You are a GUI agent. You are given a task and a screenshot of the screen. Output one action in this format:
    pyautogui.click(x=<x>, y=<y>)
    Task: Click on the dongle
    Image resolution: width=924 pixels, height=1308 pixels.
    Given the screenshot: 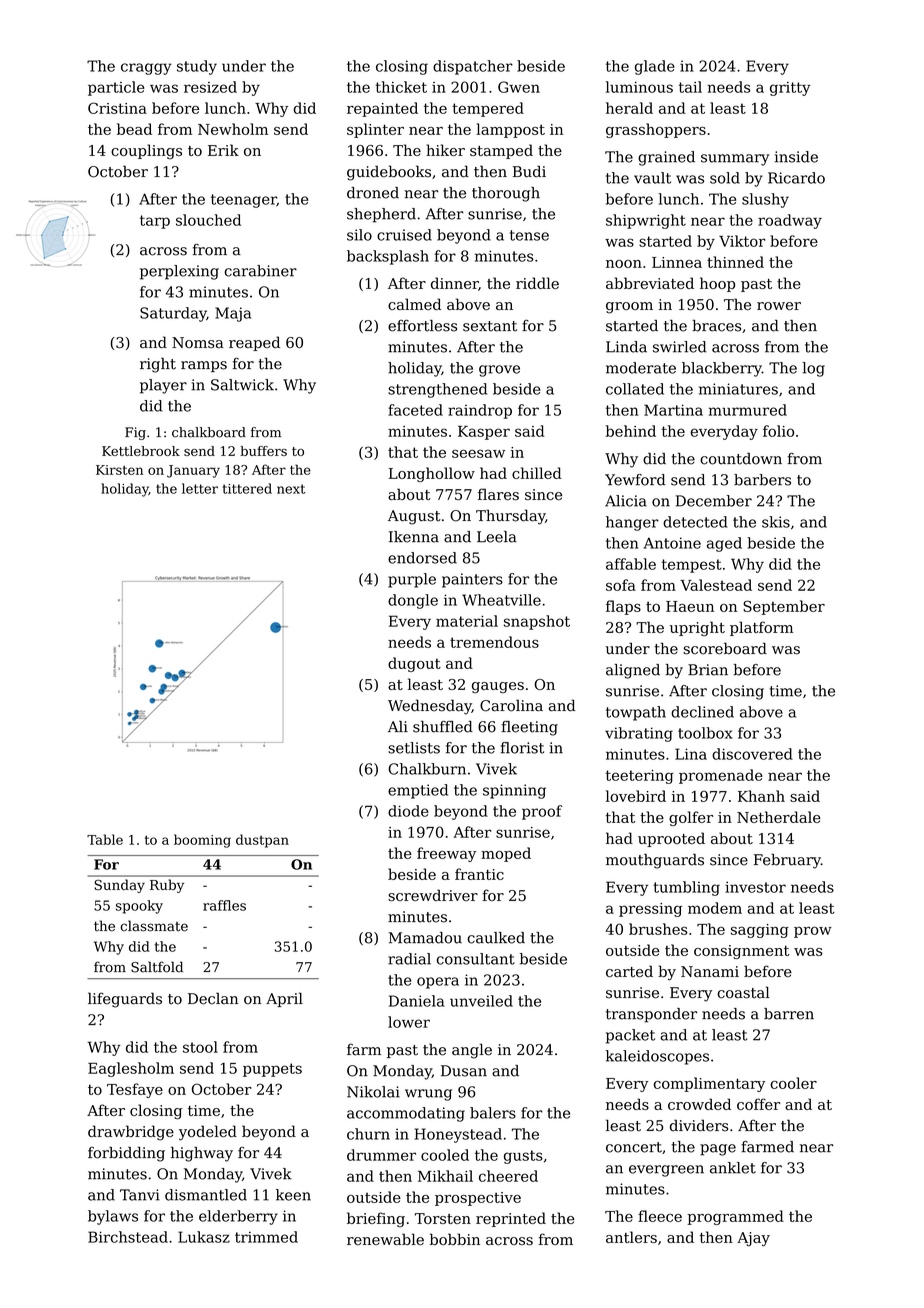 What is the action you would take?
    pyautogui.click(x=413, y=601)
